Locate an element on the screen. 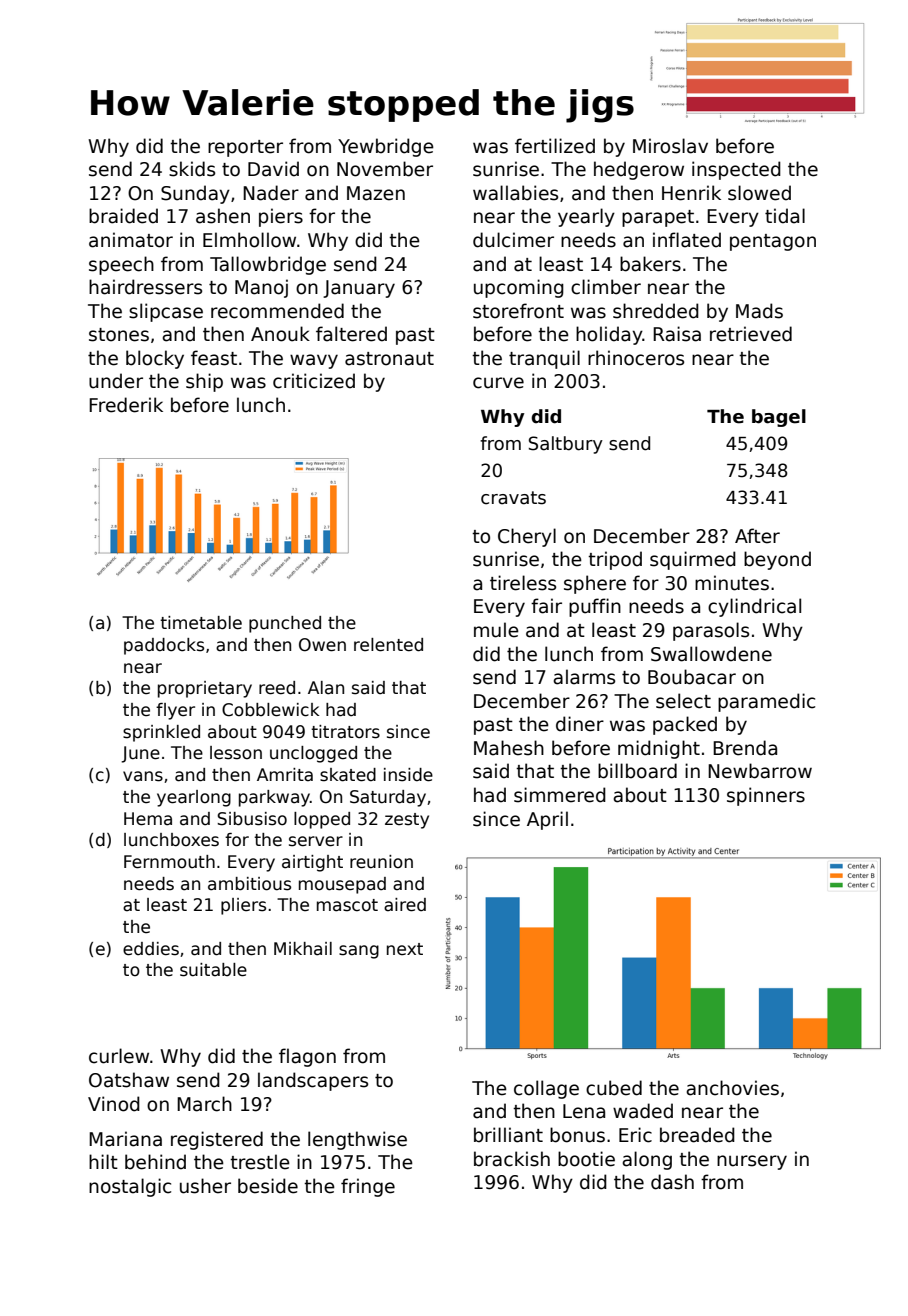  Newbarrow is located at coordinates (760, 771).
